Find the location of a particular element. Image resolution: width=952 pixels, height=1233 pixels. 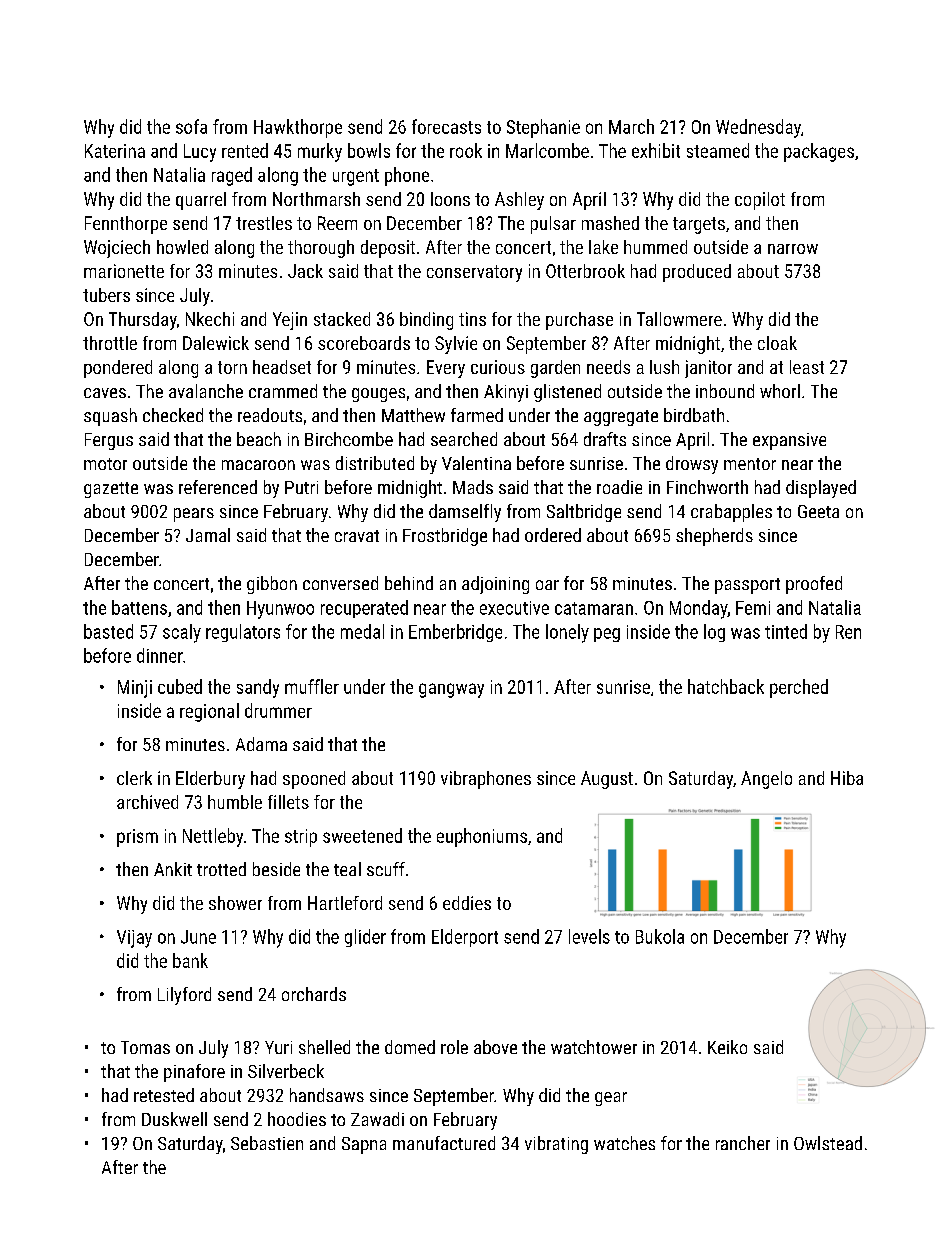

packages is located at coordinates (819, 152).
